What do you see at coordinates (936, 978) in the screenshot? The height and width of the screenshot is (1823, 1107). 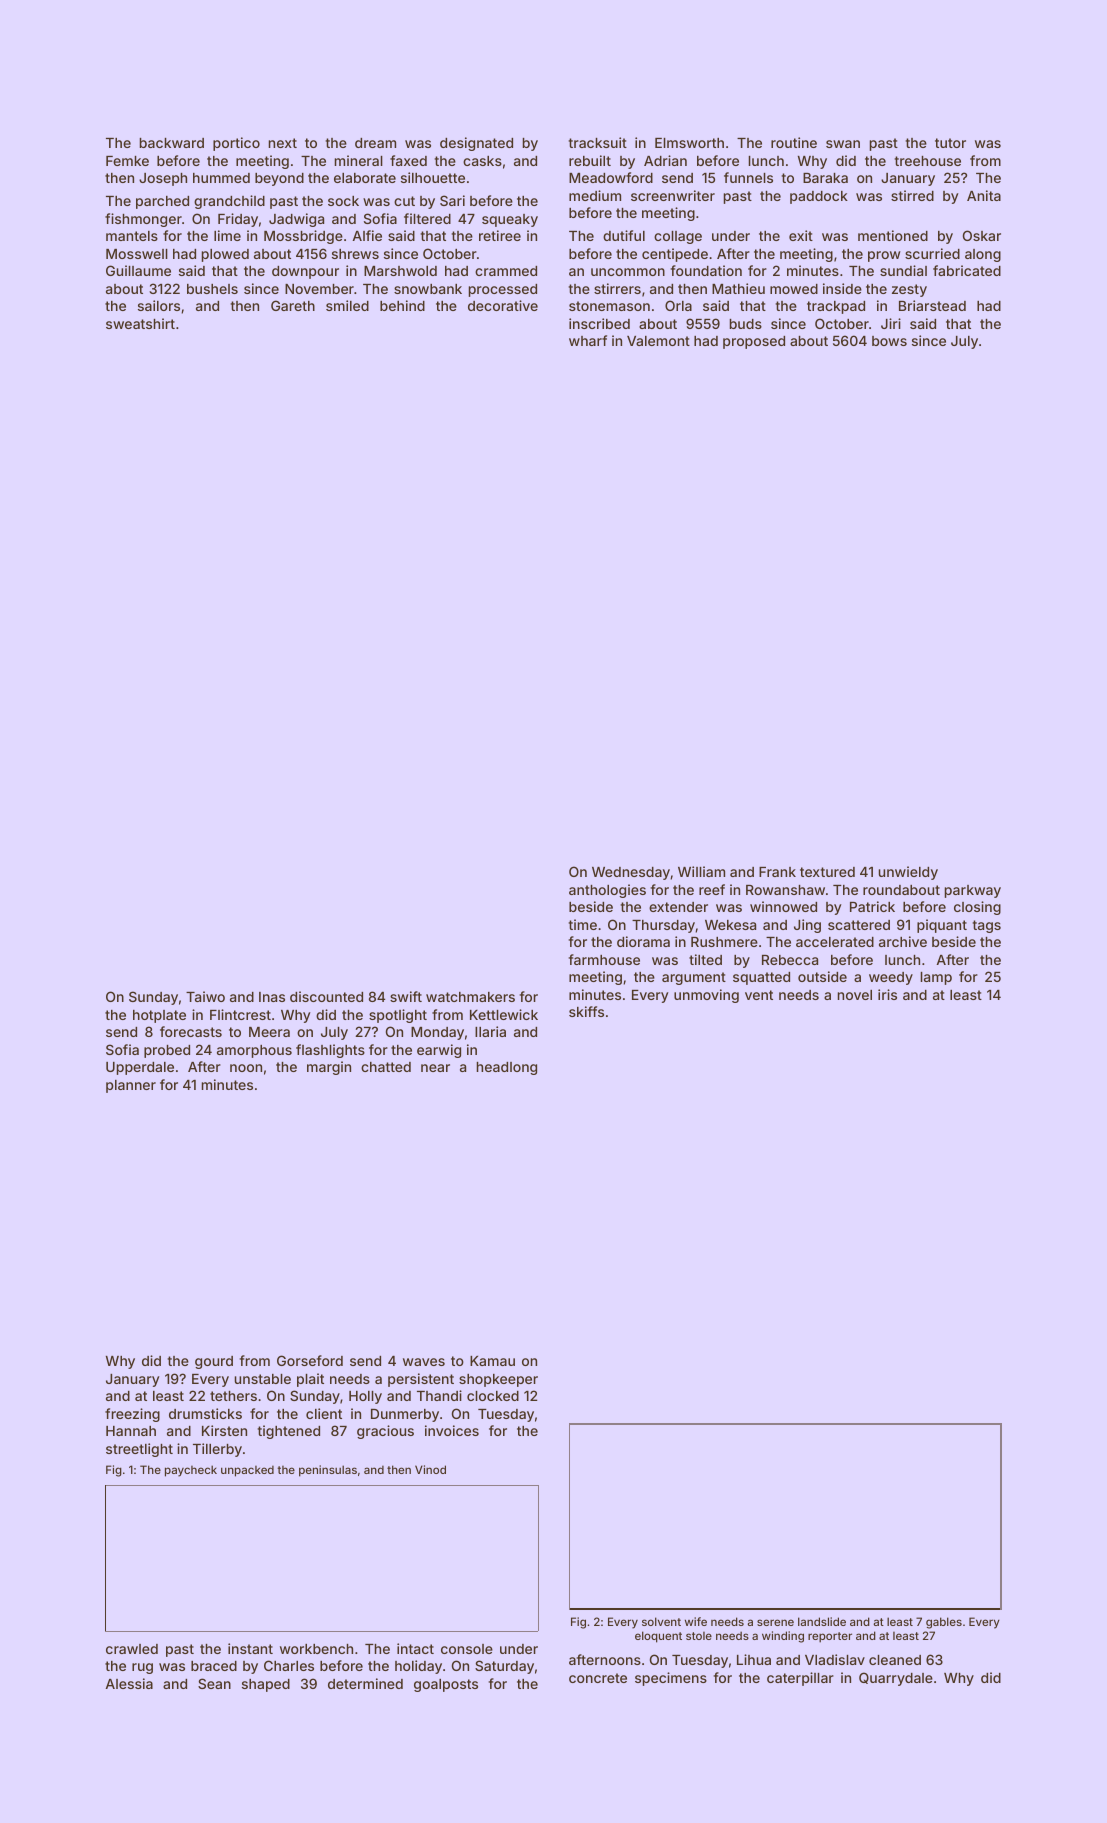 I see `lamp` at bounding box center [936, 978].
